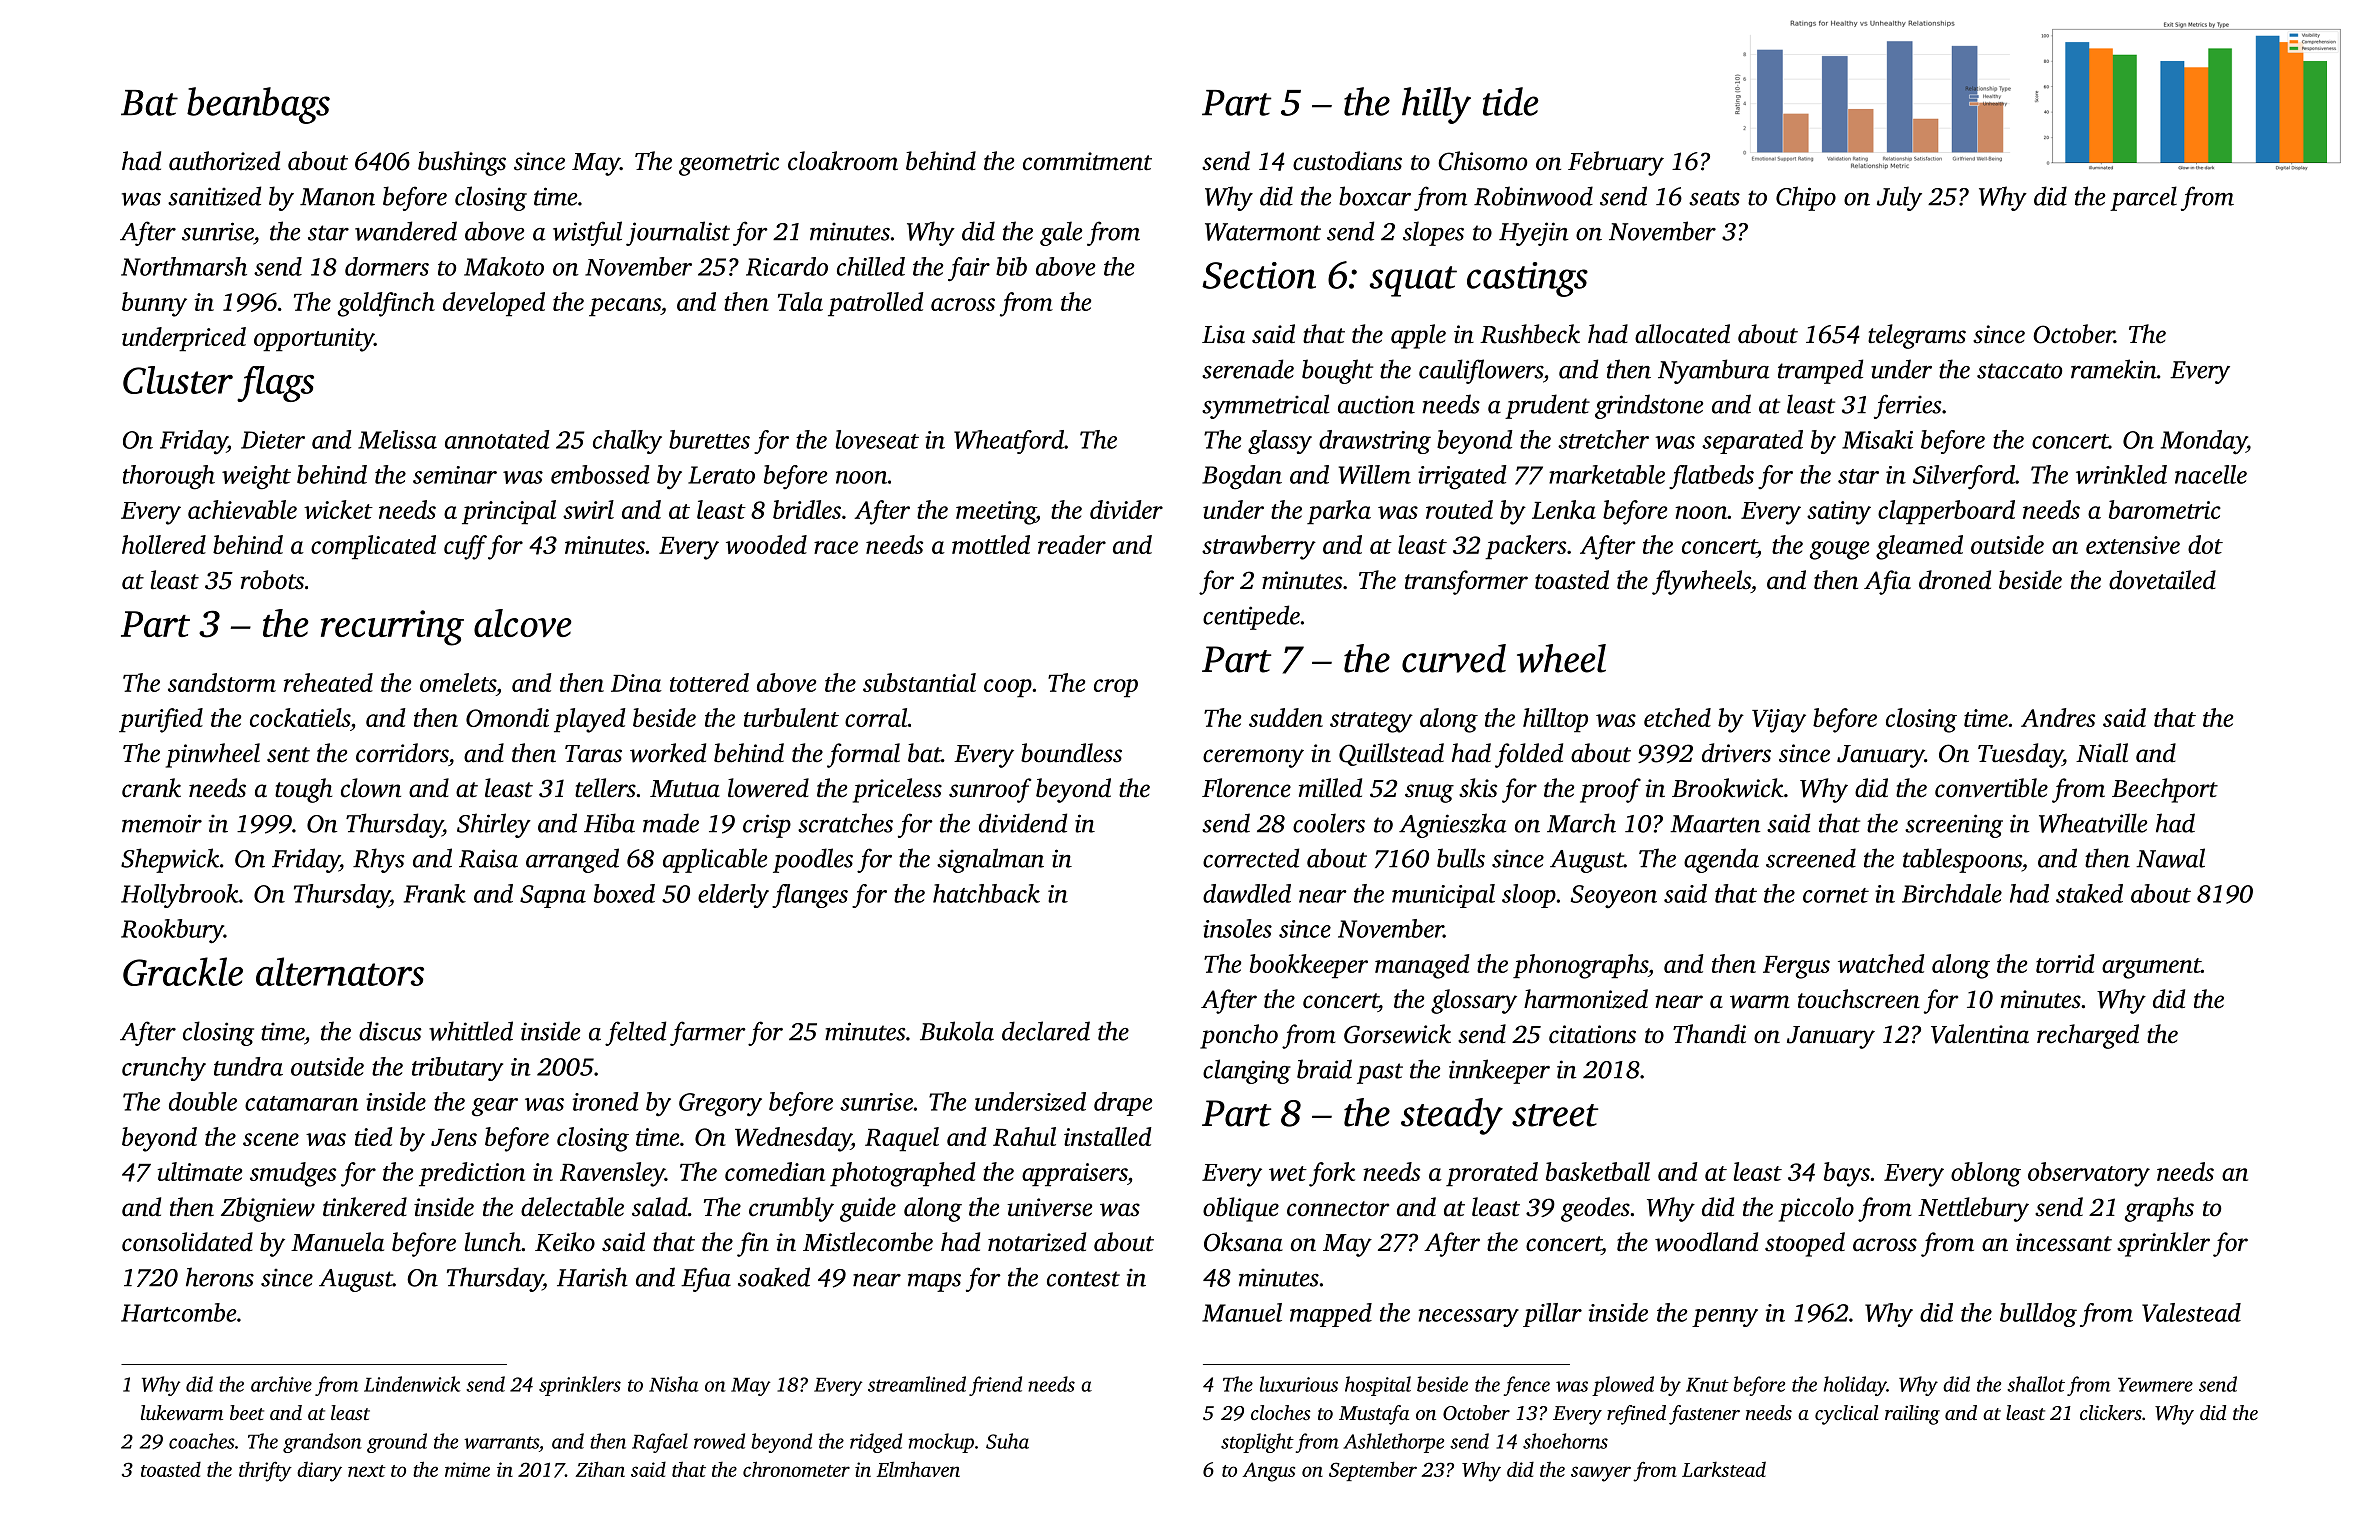  I want to click on Efua, so click(706, 1279).
